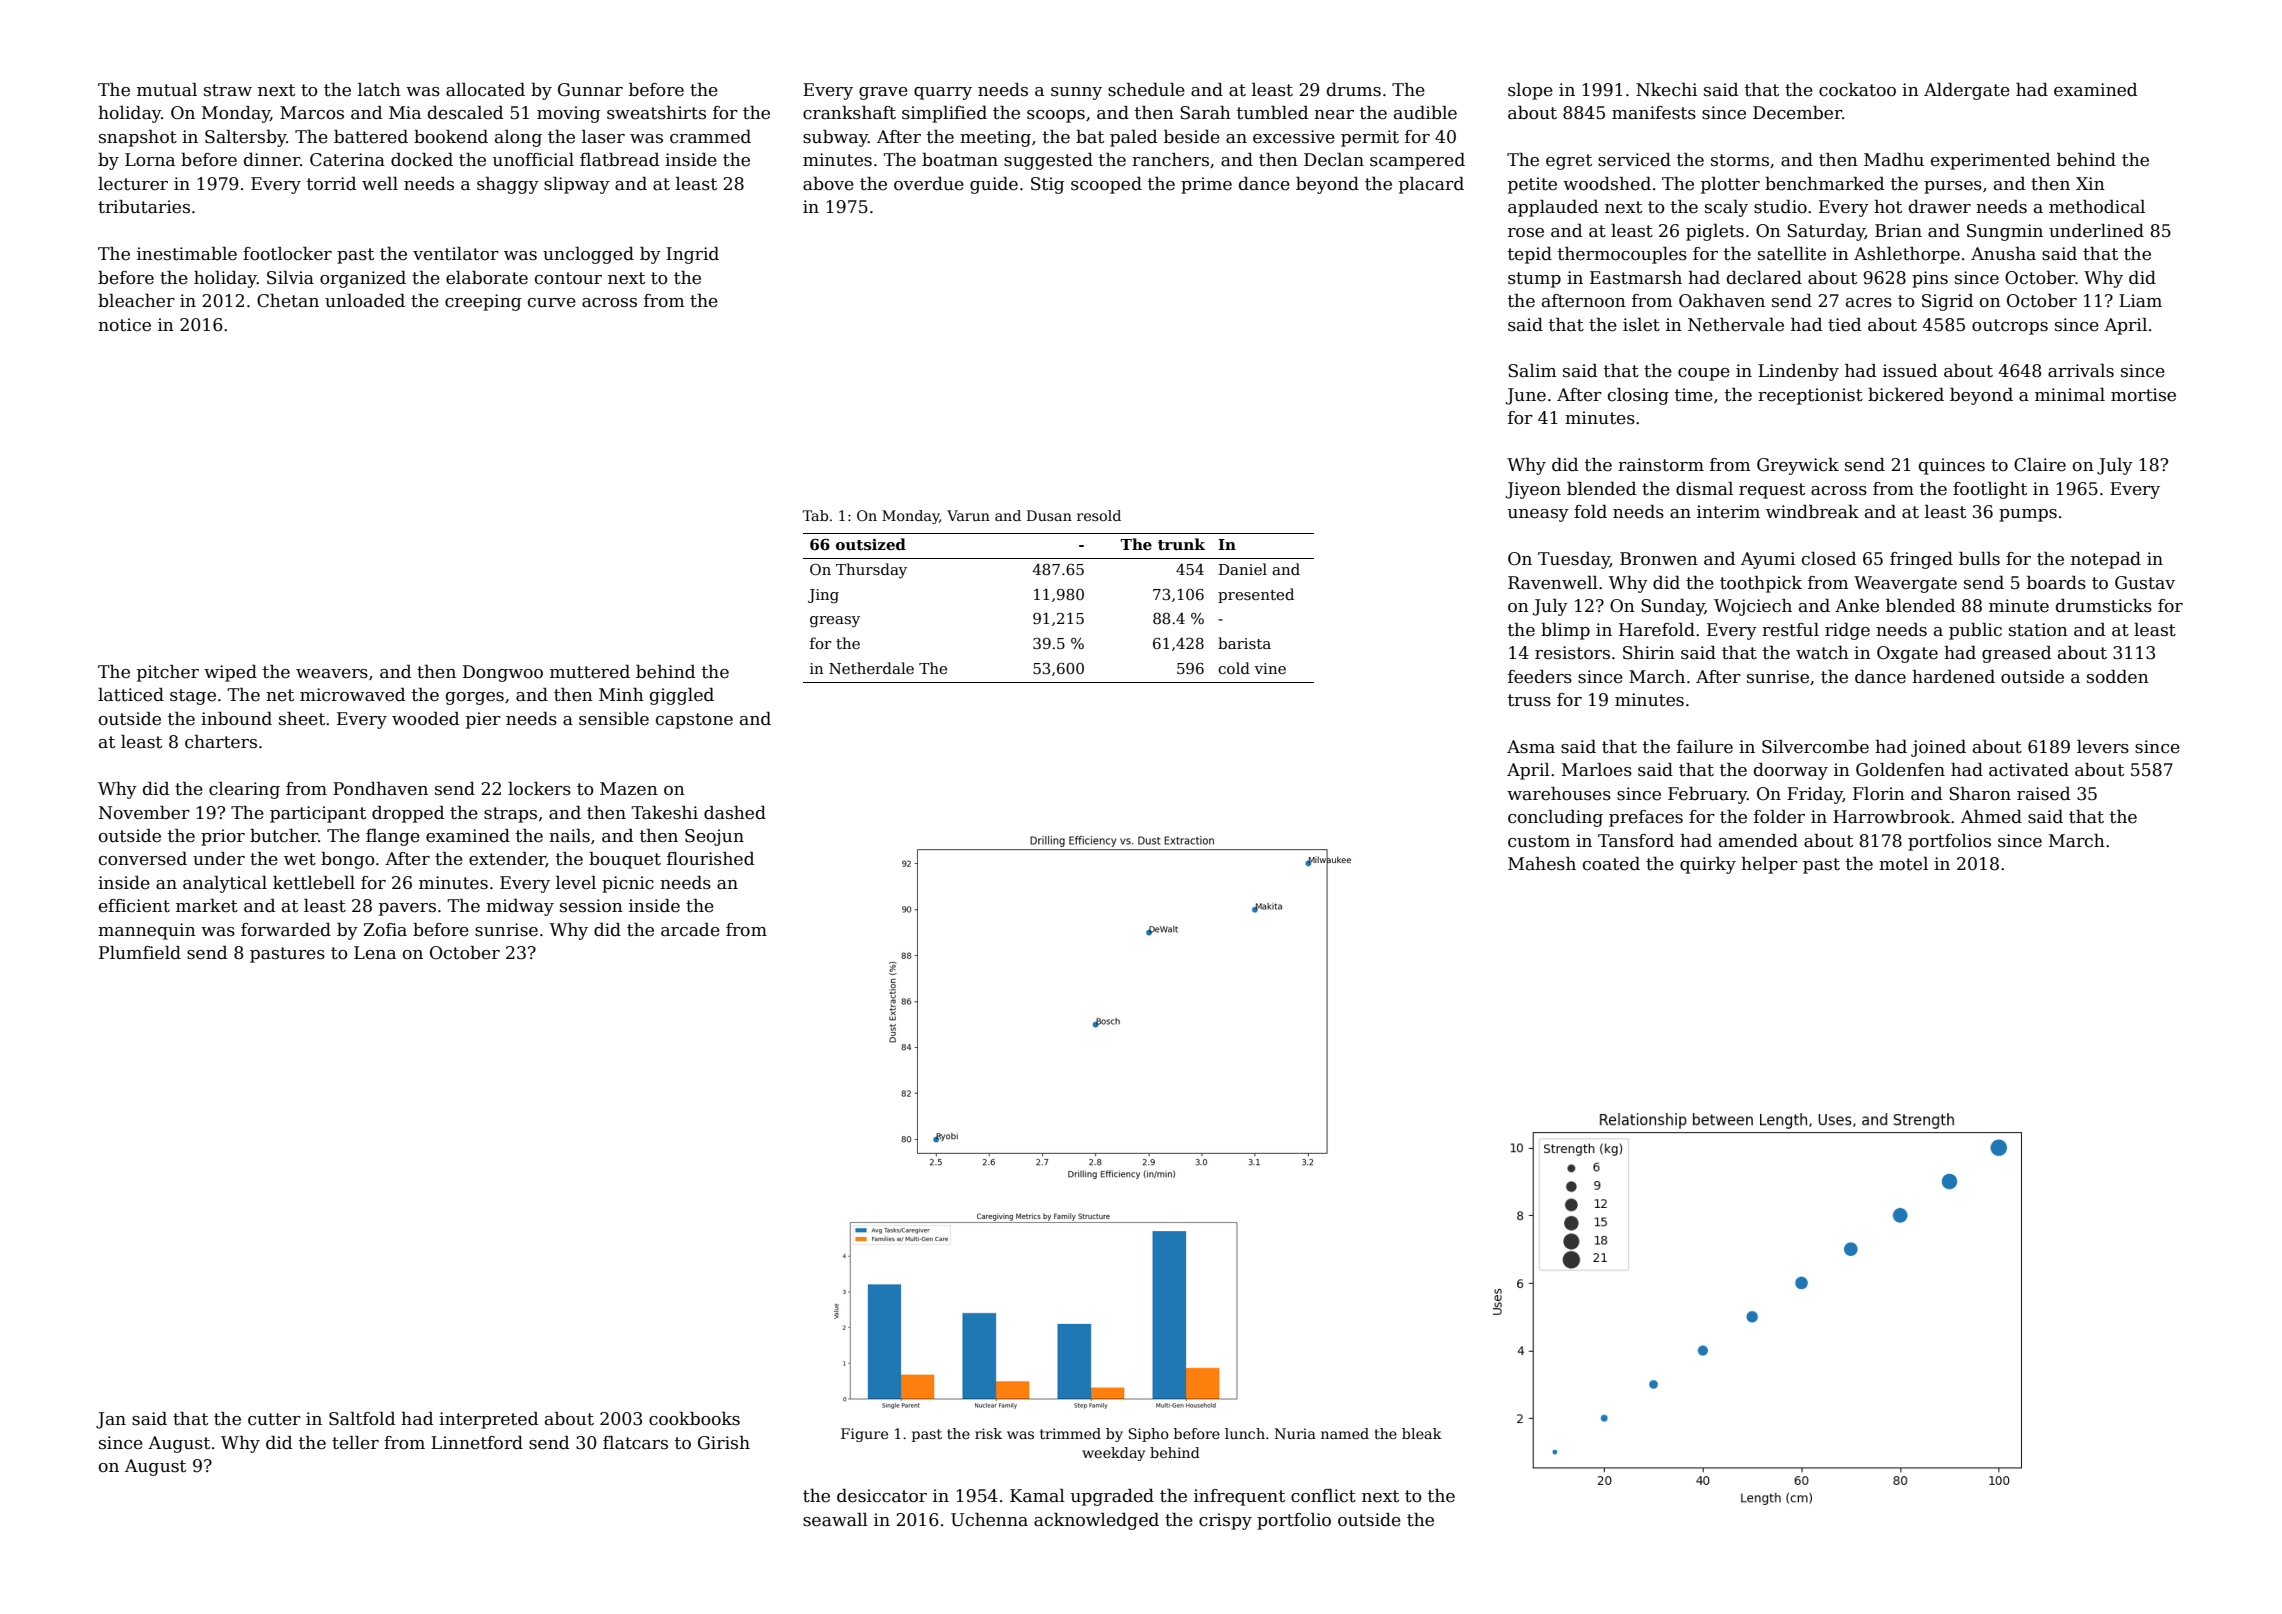 This screenshot has height=1614, width=2282. Describe the element at coordinates (1146, 90) in the screenshot. I see `schedule` at that location.
